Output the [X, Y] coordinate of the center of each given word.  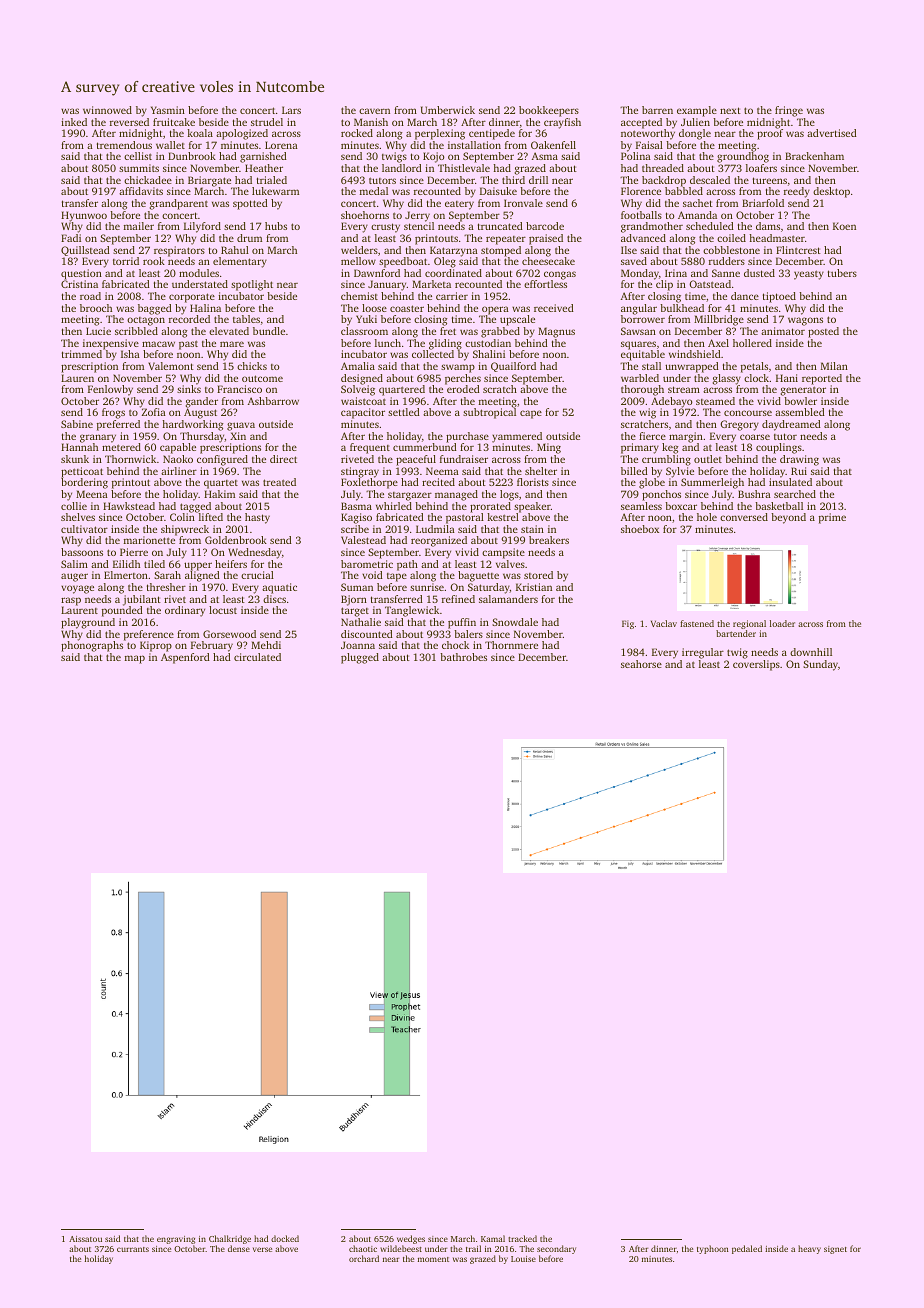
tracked [522, 1238]
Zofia [154, 412]
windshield [695, 354]
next [730, 110]
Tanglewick [412, 611]
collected [433, 354]
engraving [176, 1240]
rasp [71, 601]
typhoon [713, 1249]
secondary [556, 1249]
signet [835, 1250]
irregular [703, 653]
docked [285, 1238]
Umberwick [448, 110]
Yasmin [168, 110]
